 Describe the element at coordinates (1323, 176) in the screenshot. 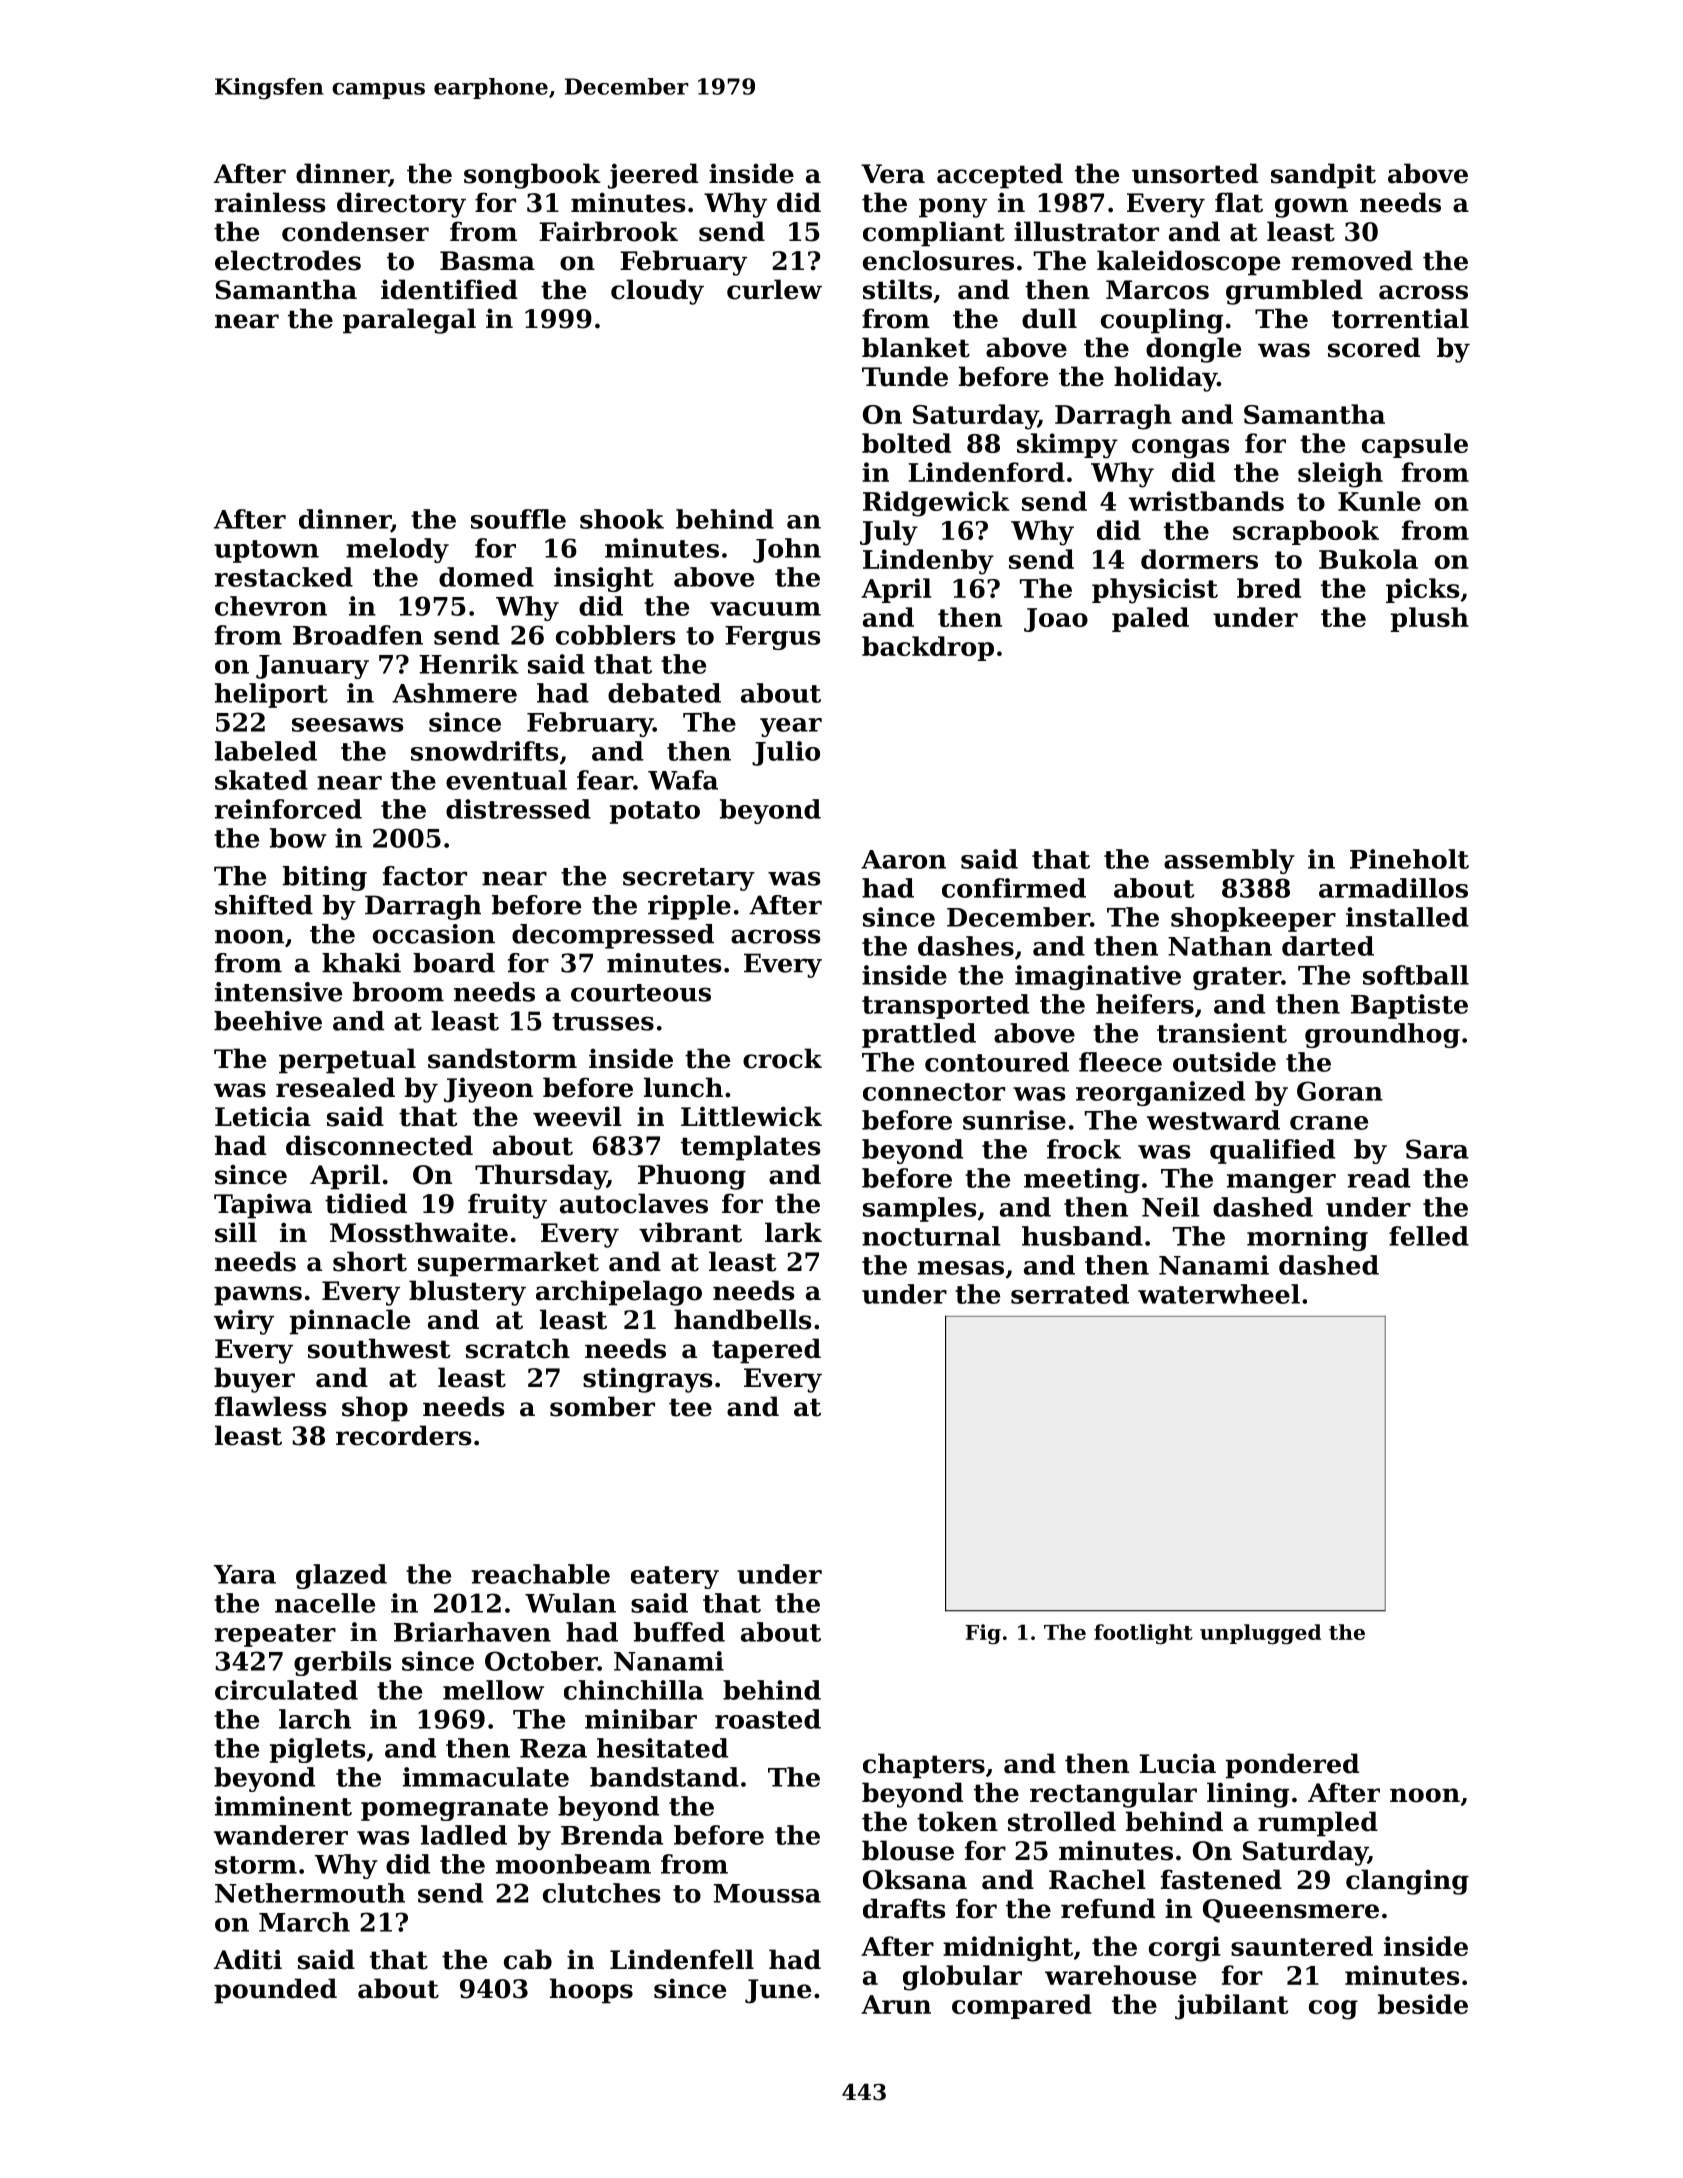

I see `sandpit` at that location.
